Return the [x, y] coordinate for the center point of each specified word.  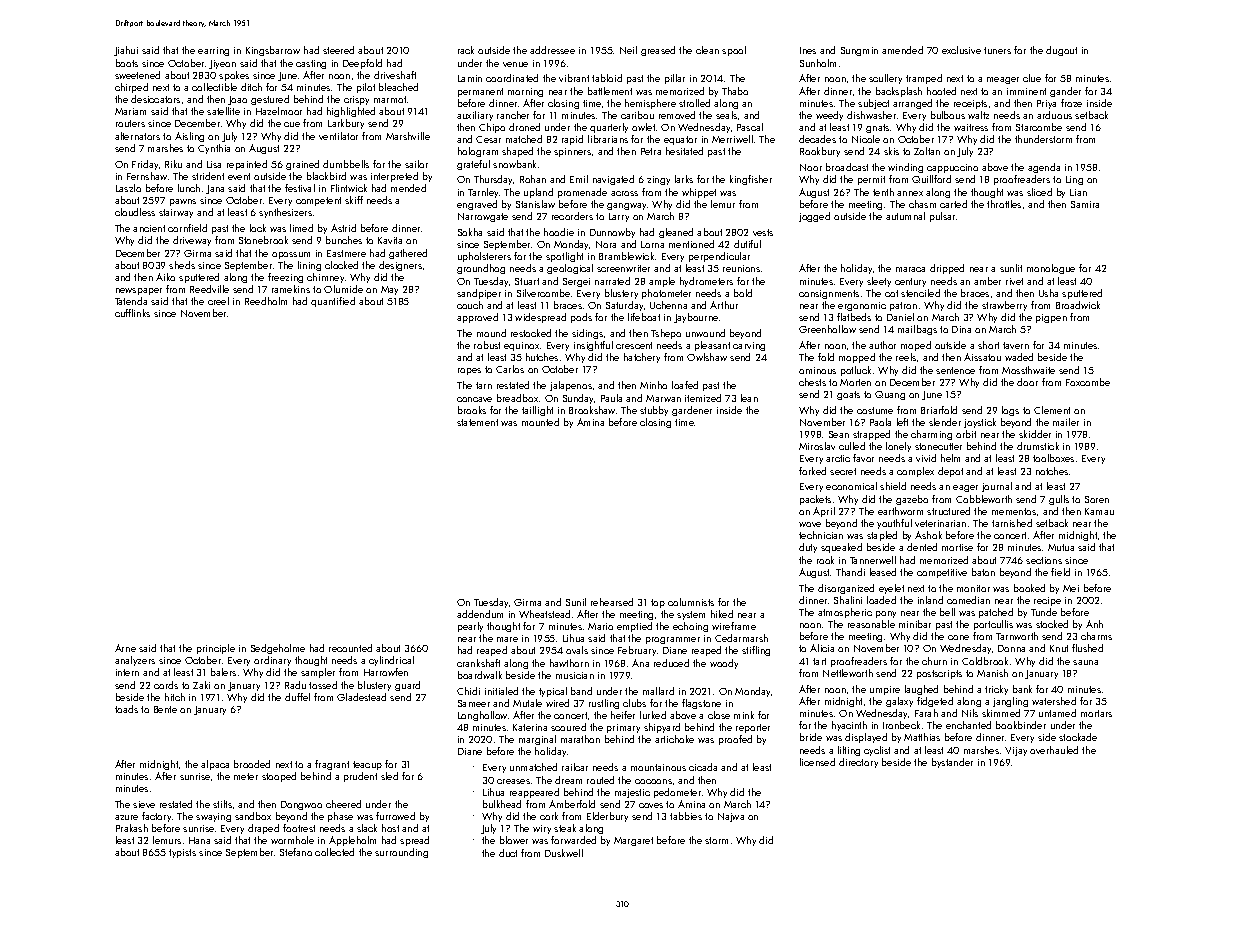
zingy [658, 180]
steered [338, 50]
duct [508, 853]
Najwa [731, 817]
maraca [910, 269]
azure [126, 817]
